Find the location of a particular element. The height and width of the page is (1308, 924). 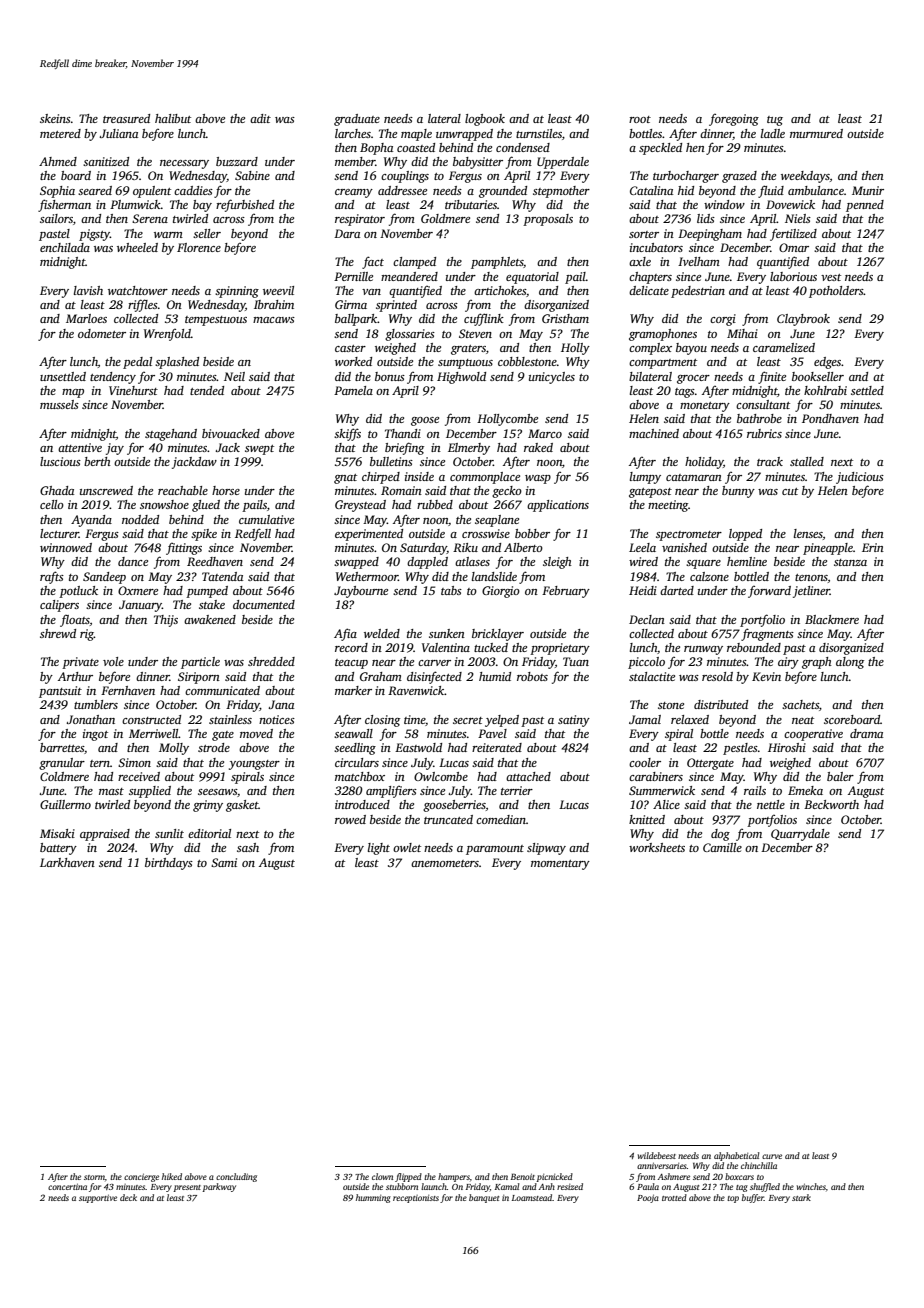

anemometers is located at coordinates (445, 863).
